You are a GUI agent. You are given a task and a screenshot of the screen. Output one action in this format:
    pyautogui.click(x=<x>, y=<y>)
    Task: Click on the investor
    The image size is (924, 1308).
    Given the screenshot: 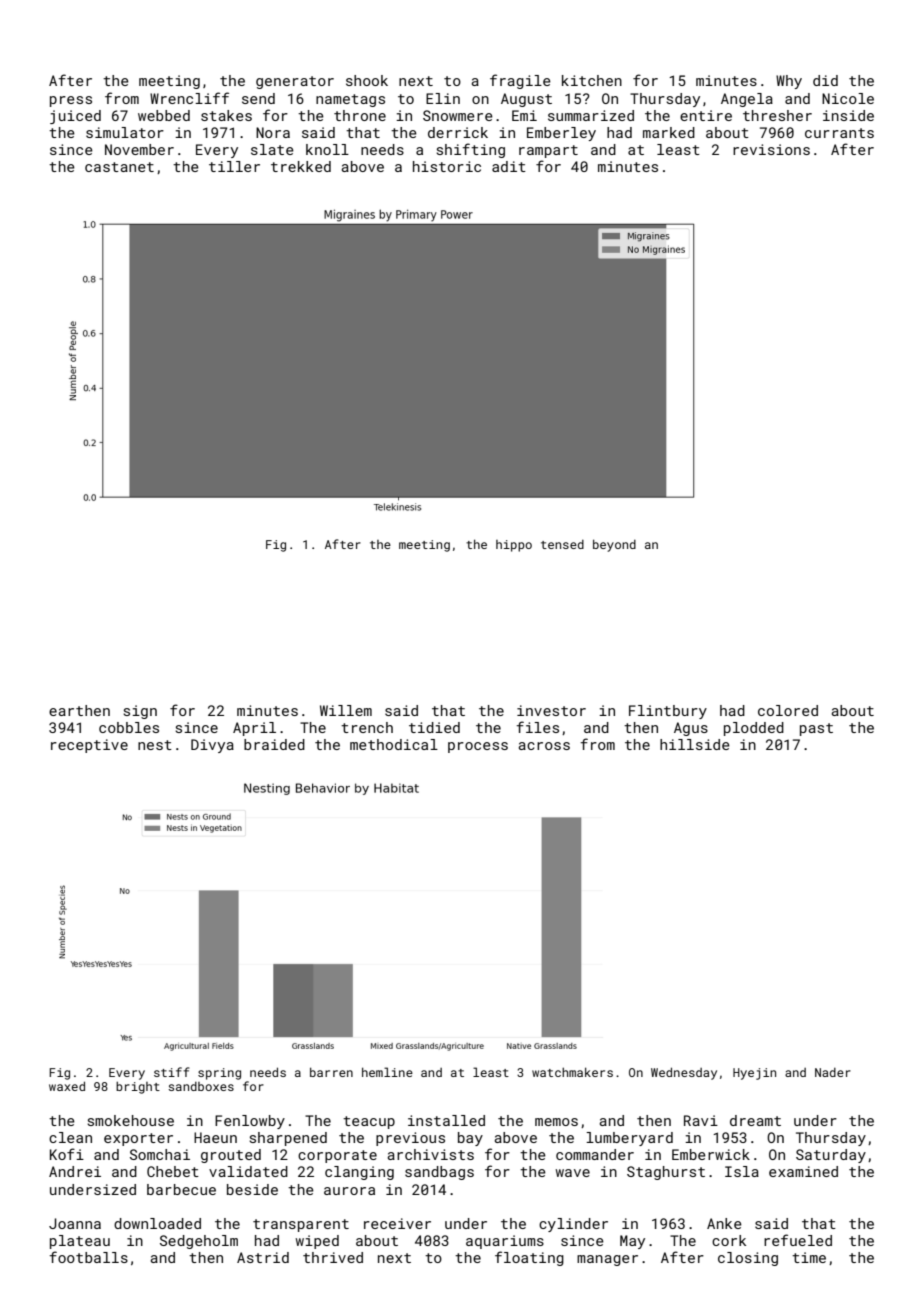 What is the action you would take?
    pyautogui.click(x=551, y=710)
